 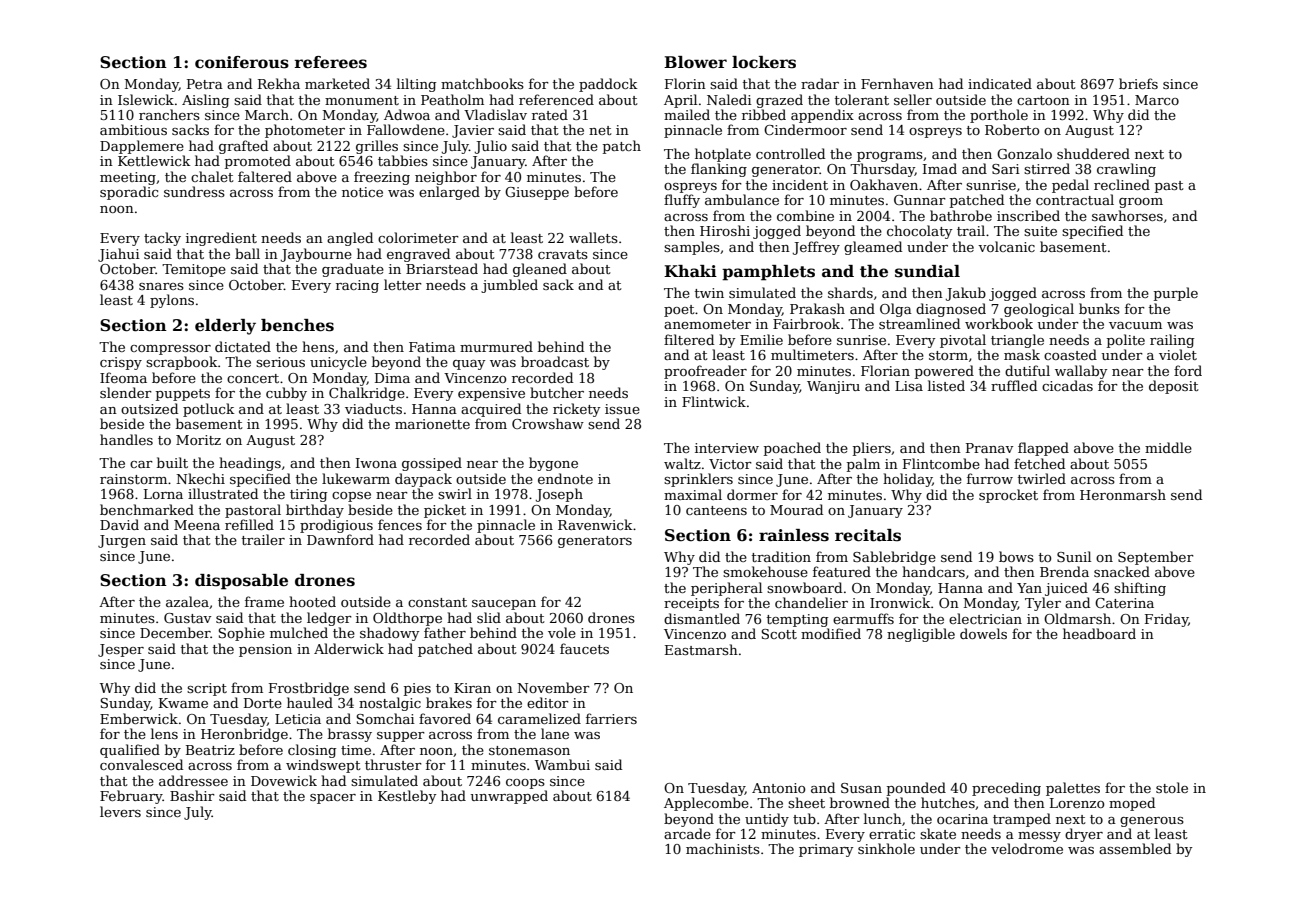 What do you see at coordinates (146, 99) in the screenshot?
I see `Islewick` at bounding box center [146, 99].
